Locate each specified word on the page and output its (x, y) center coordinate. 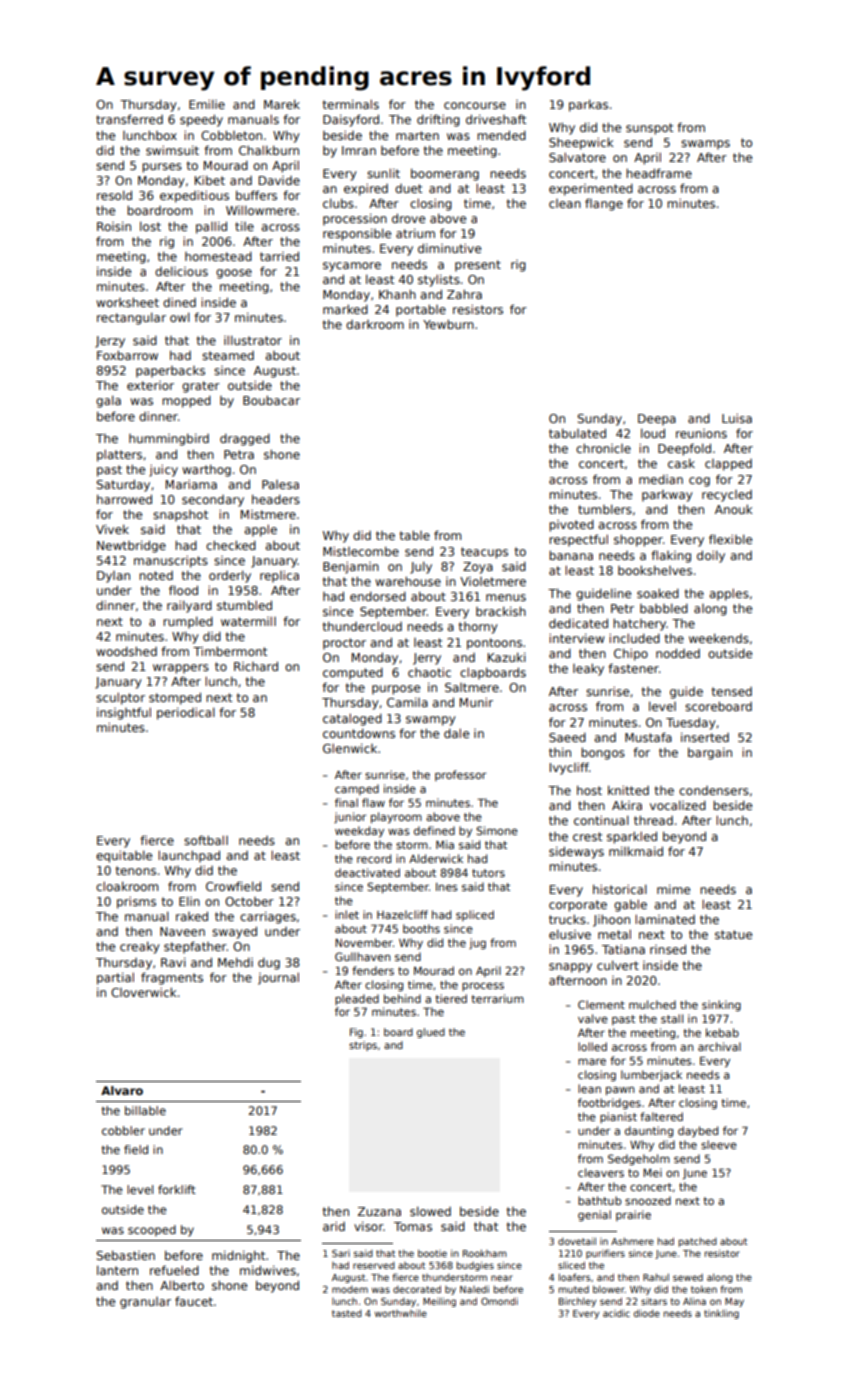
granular (145, 1303)
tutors (488, 873)
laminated (665, 919)
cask (681, 463)
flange (604, 204)
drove (408, 218)
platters (119, 455)
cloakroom (127, 886)
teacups (484, 553)
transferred (129, 119)
